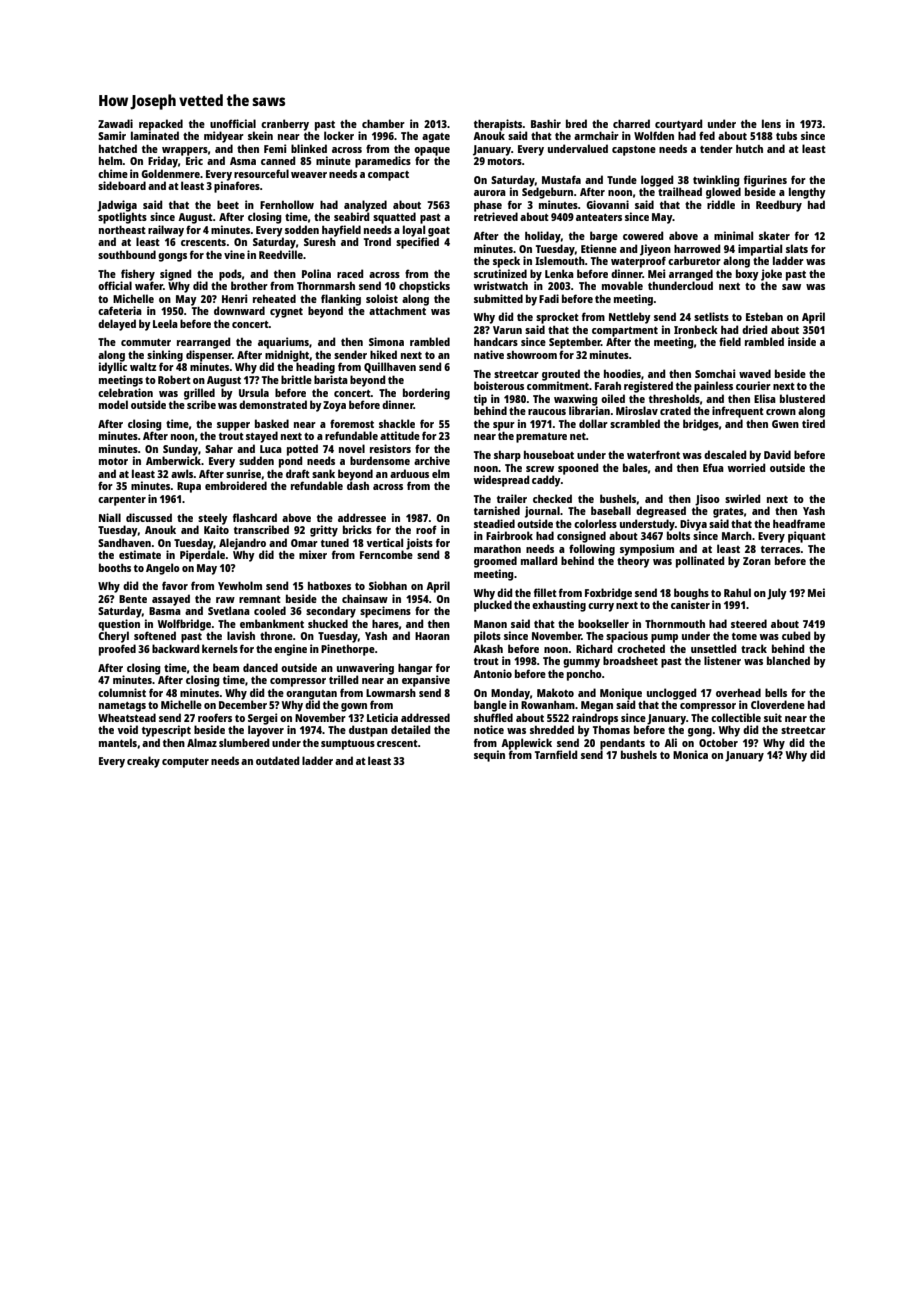 The image size is (924, 1308). I want to click on aurora, so click(490, 193).
